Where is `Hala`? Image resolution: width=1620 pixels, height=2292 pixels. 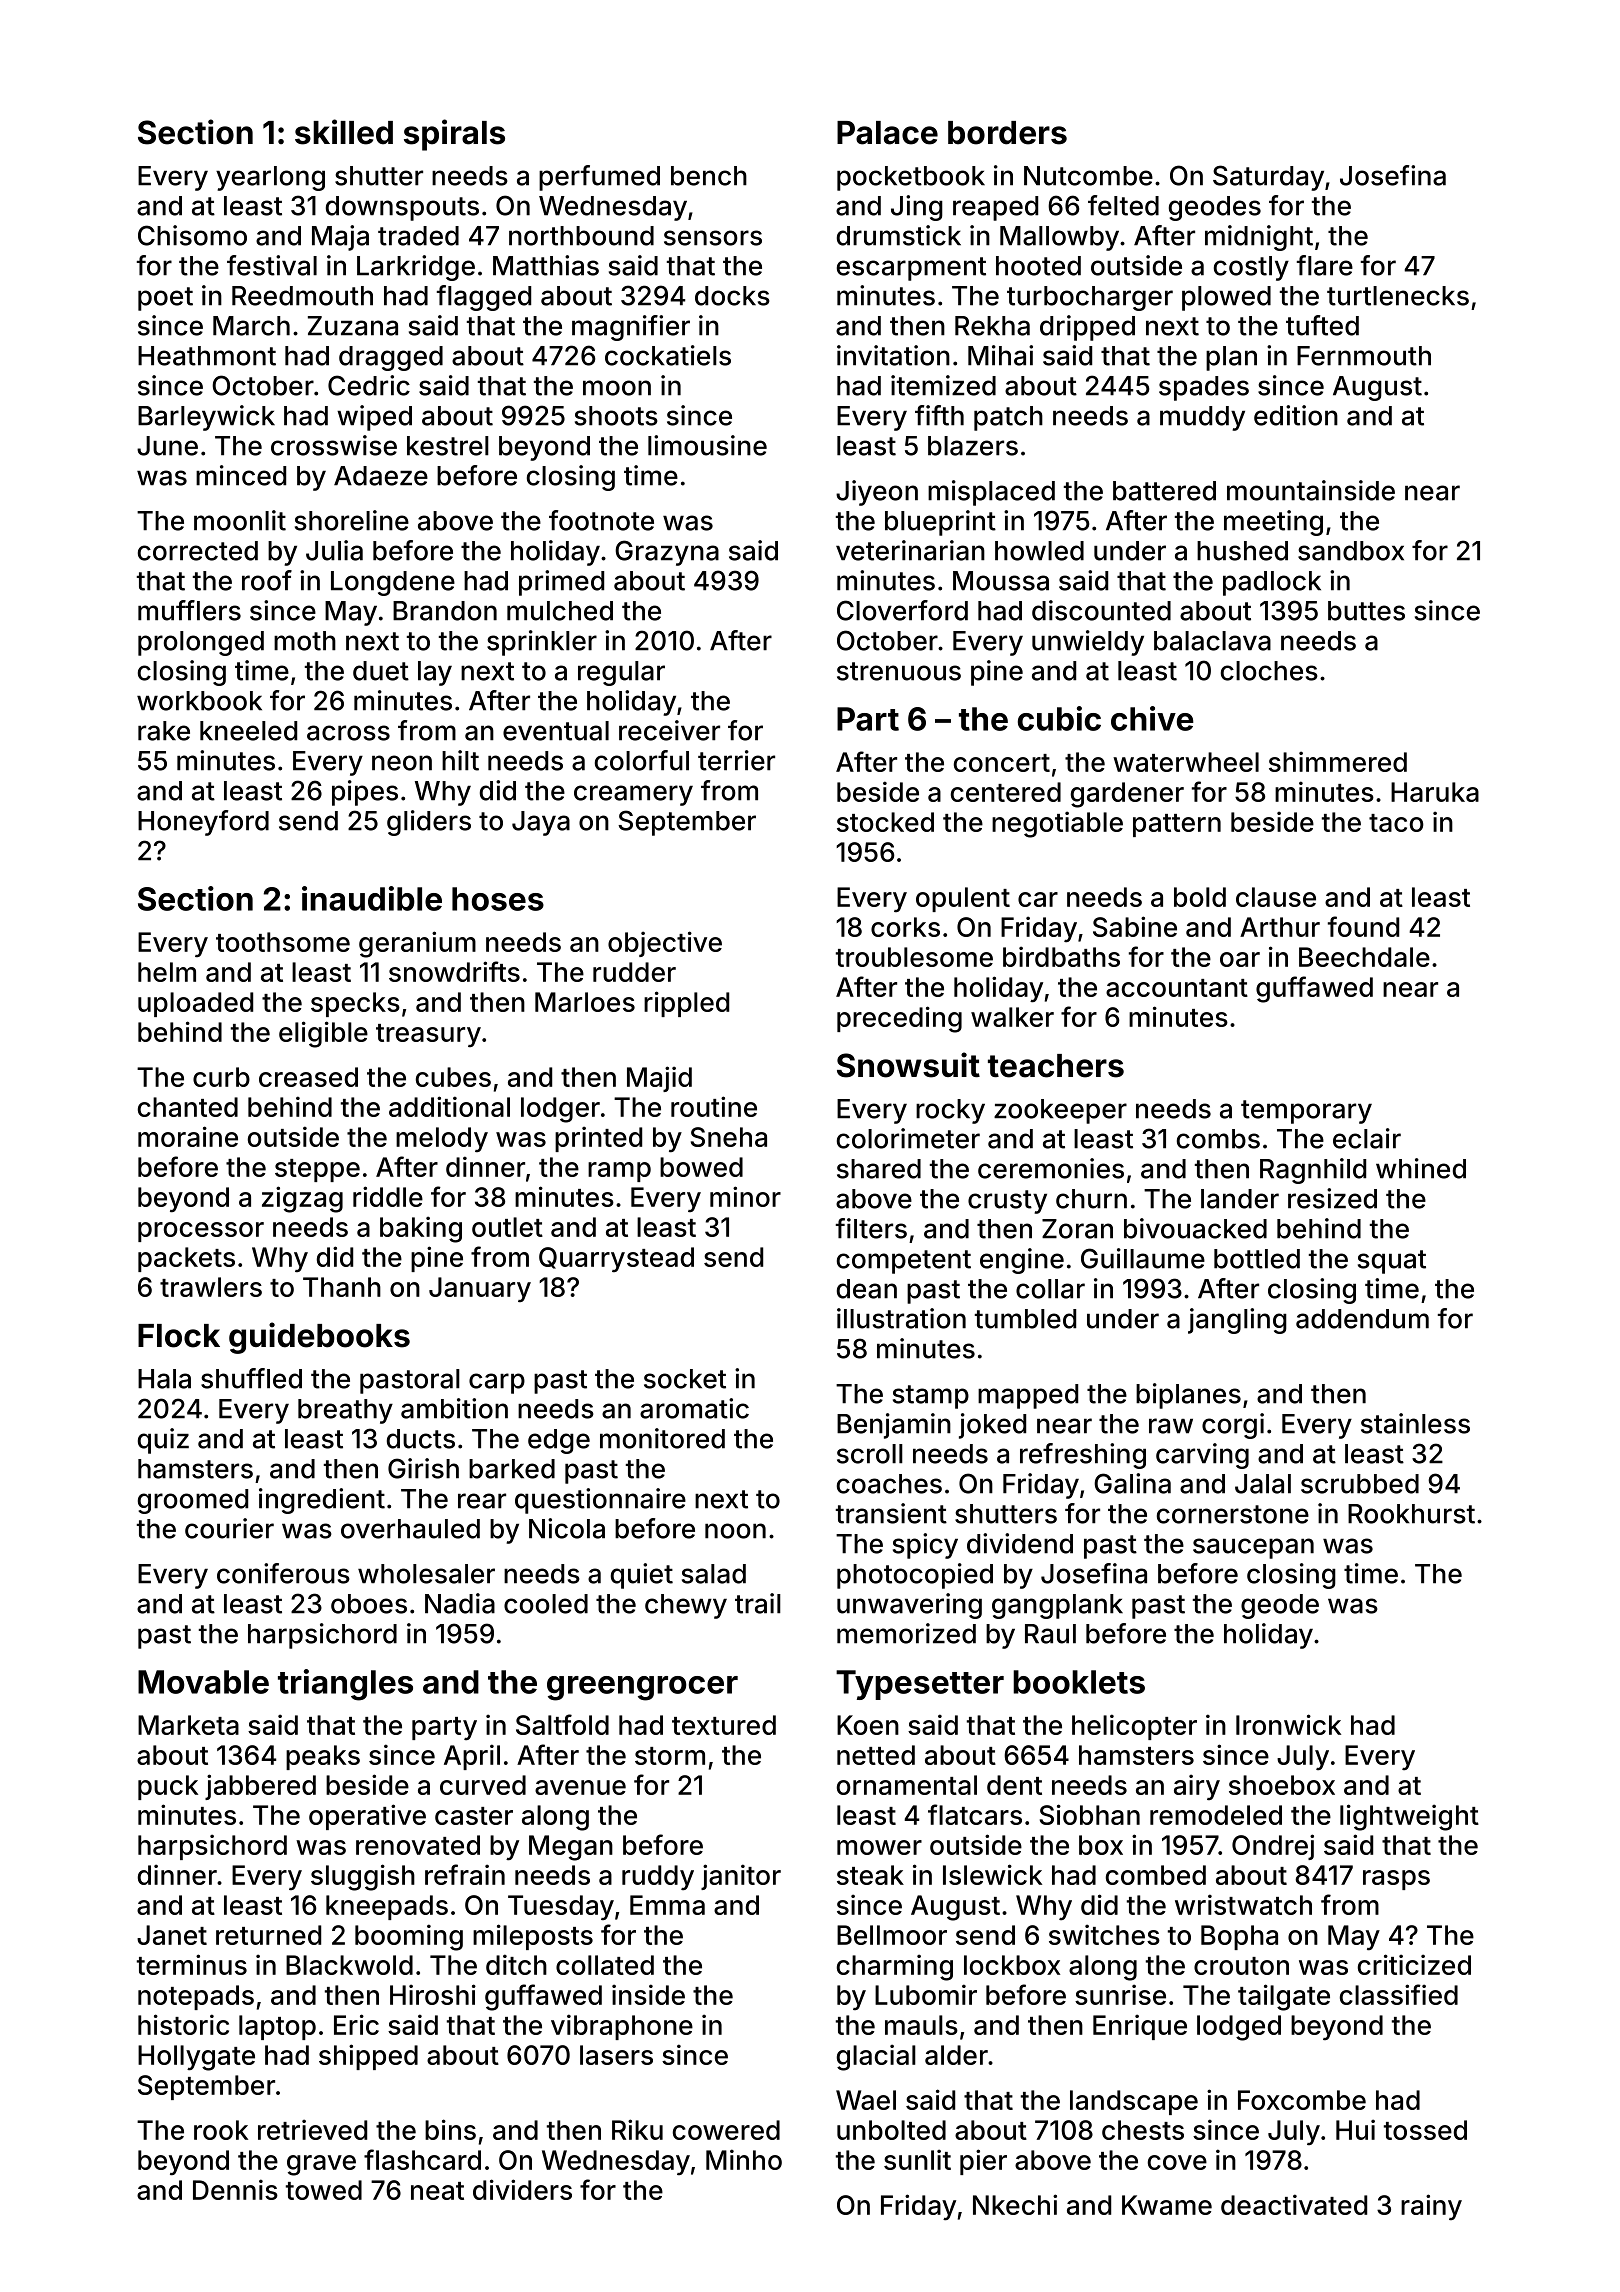
Hala is located at coordinates (164, 1379).
